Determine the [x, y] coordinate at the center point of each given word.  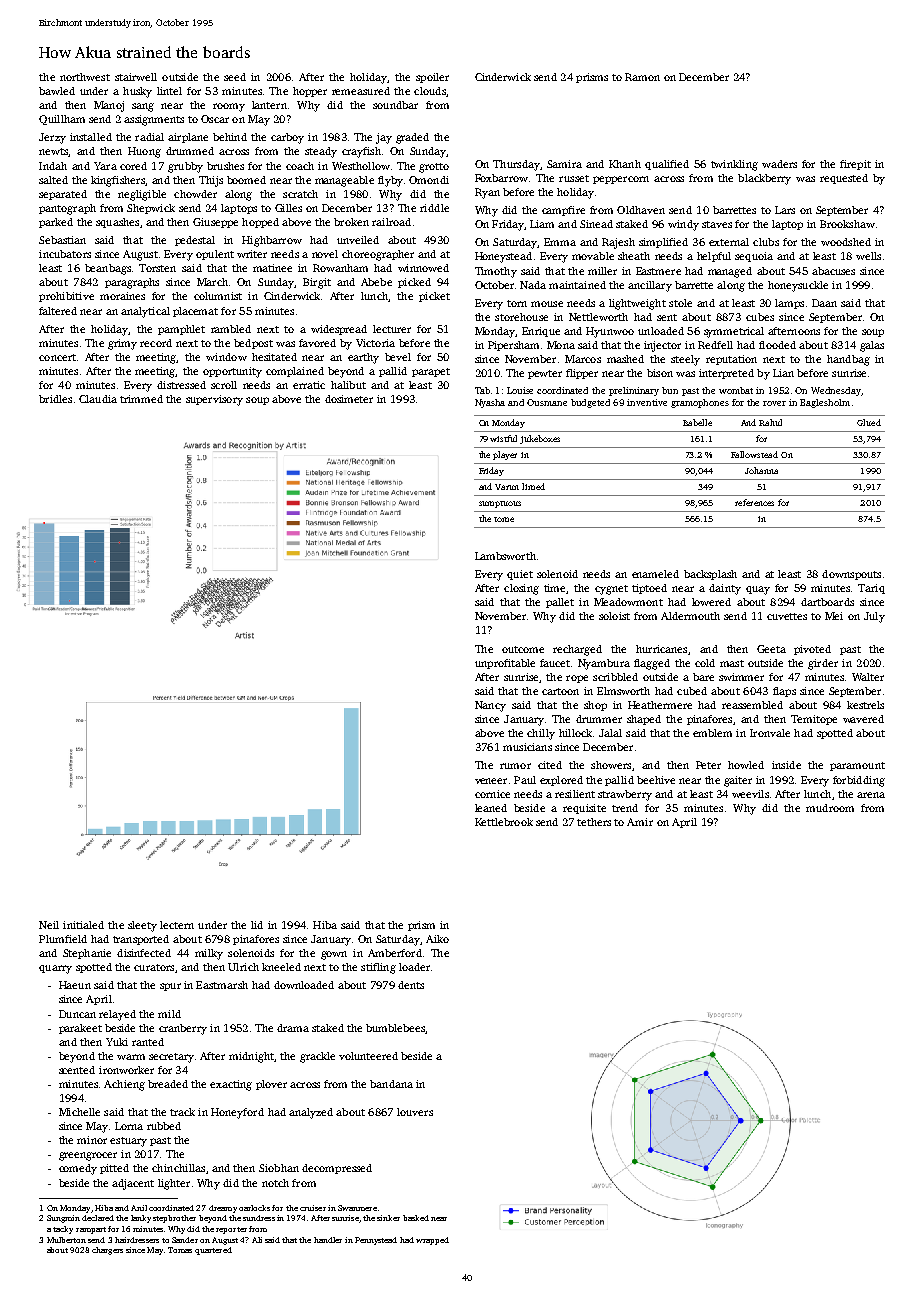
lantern [269, 105]
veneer [491, 781]
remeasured [361, 91]
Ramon [642, 77]
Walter [868, 677]
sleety [142, 926]
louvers [415, 1112]
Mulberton [66, 1240]
